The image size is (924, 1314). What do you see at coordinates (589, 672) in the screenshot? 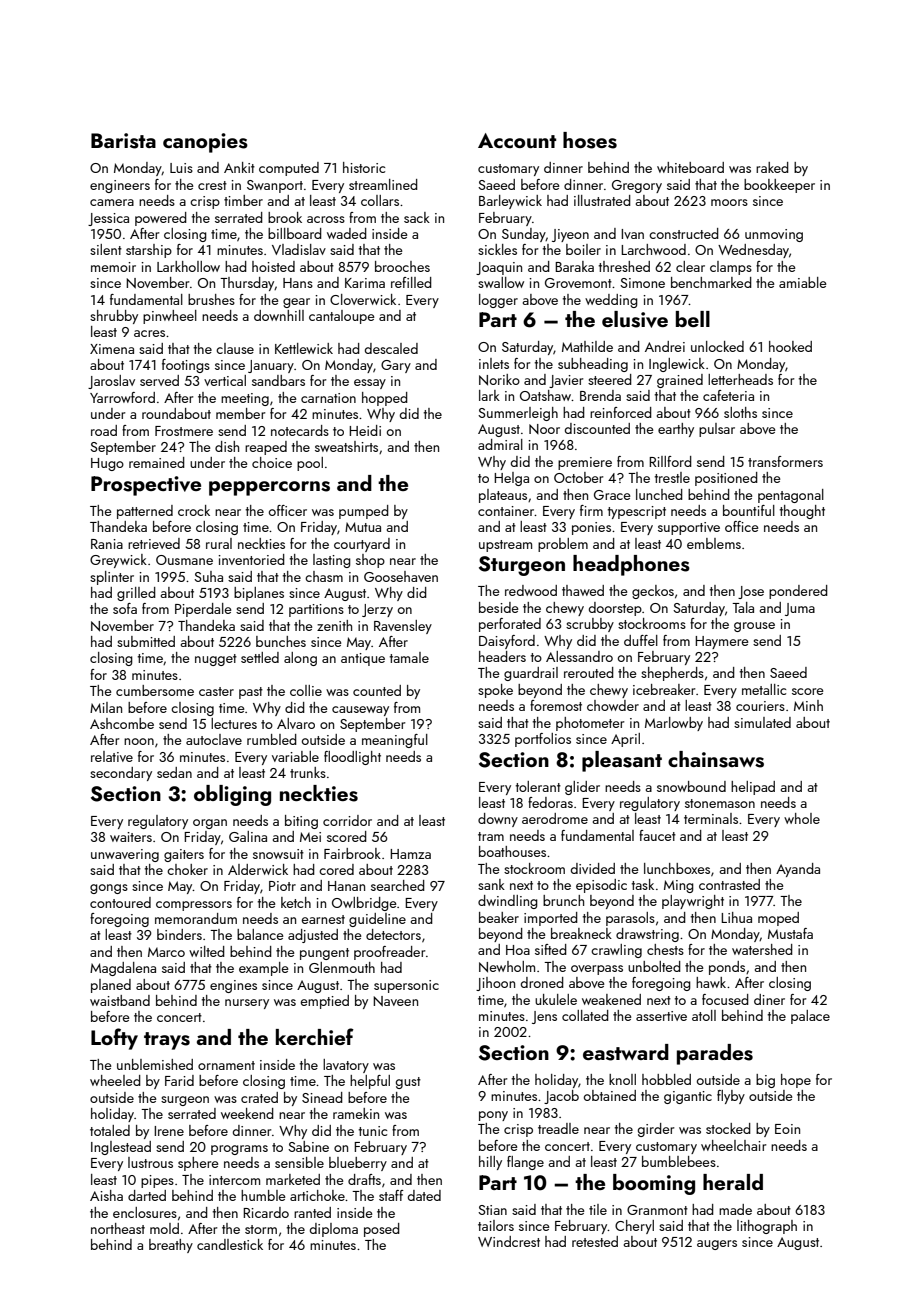
I see `rerouted` at bounding box center [589, 672].
